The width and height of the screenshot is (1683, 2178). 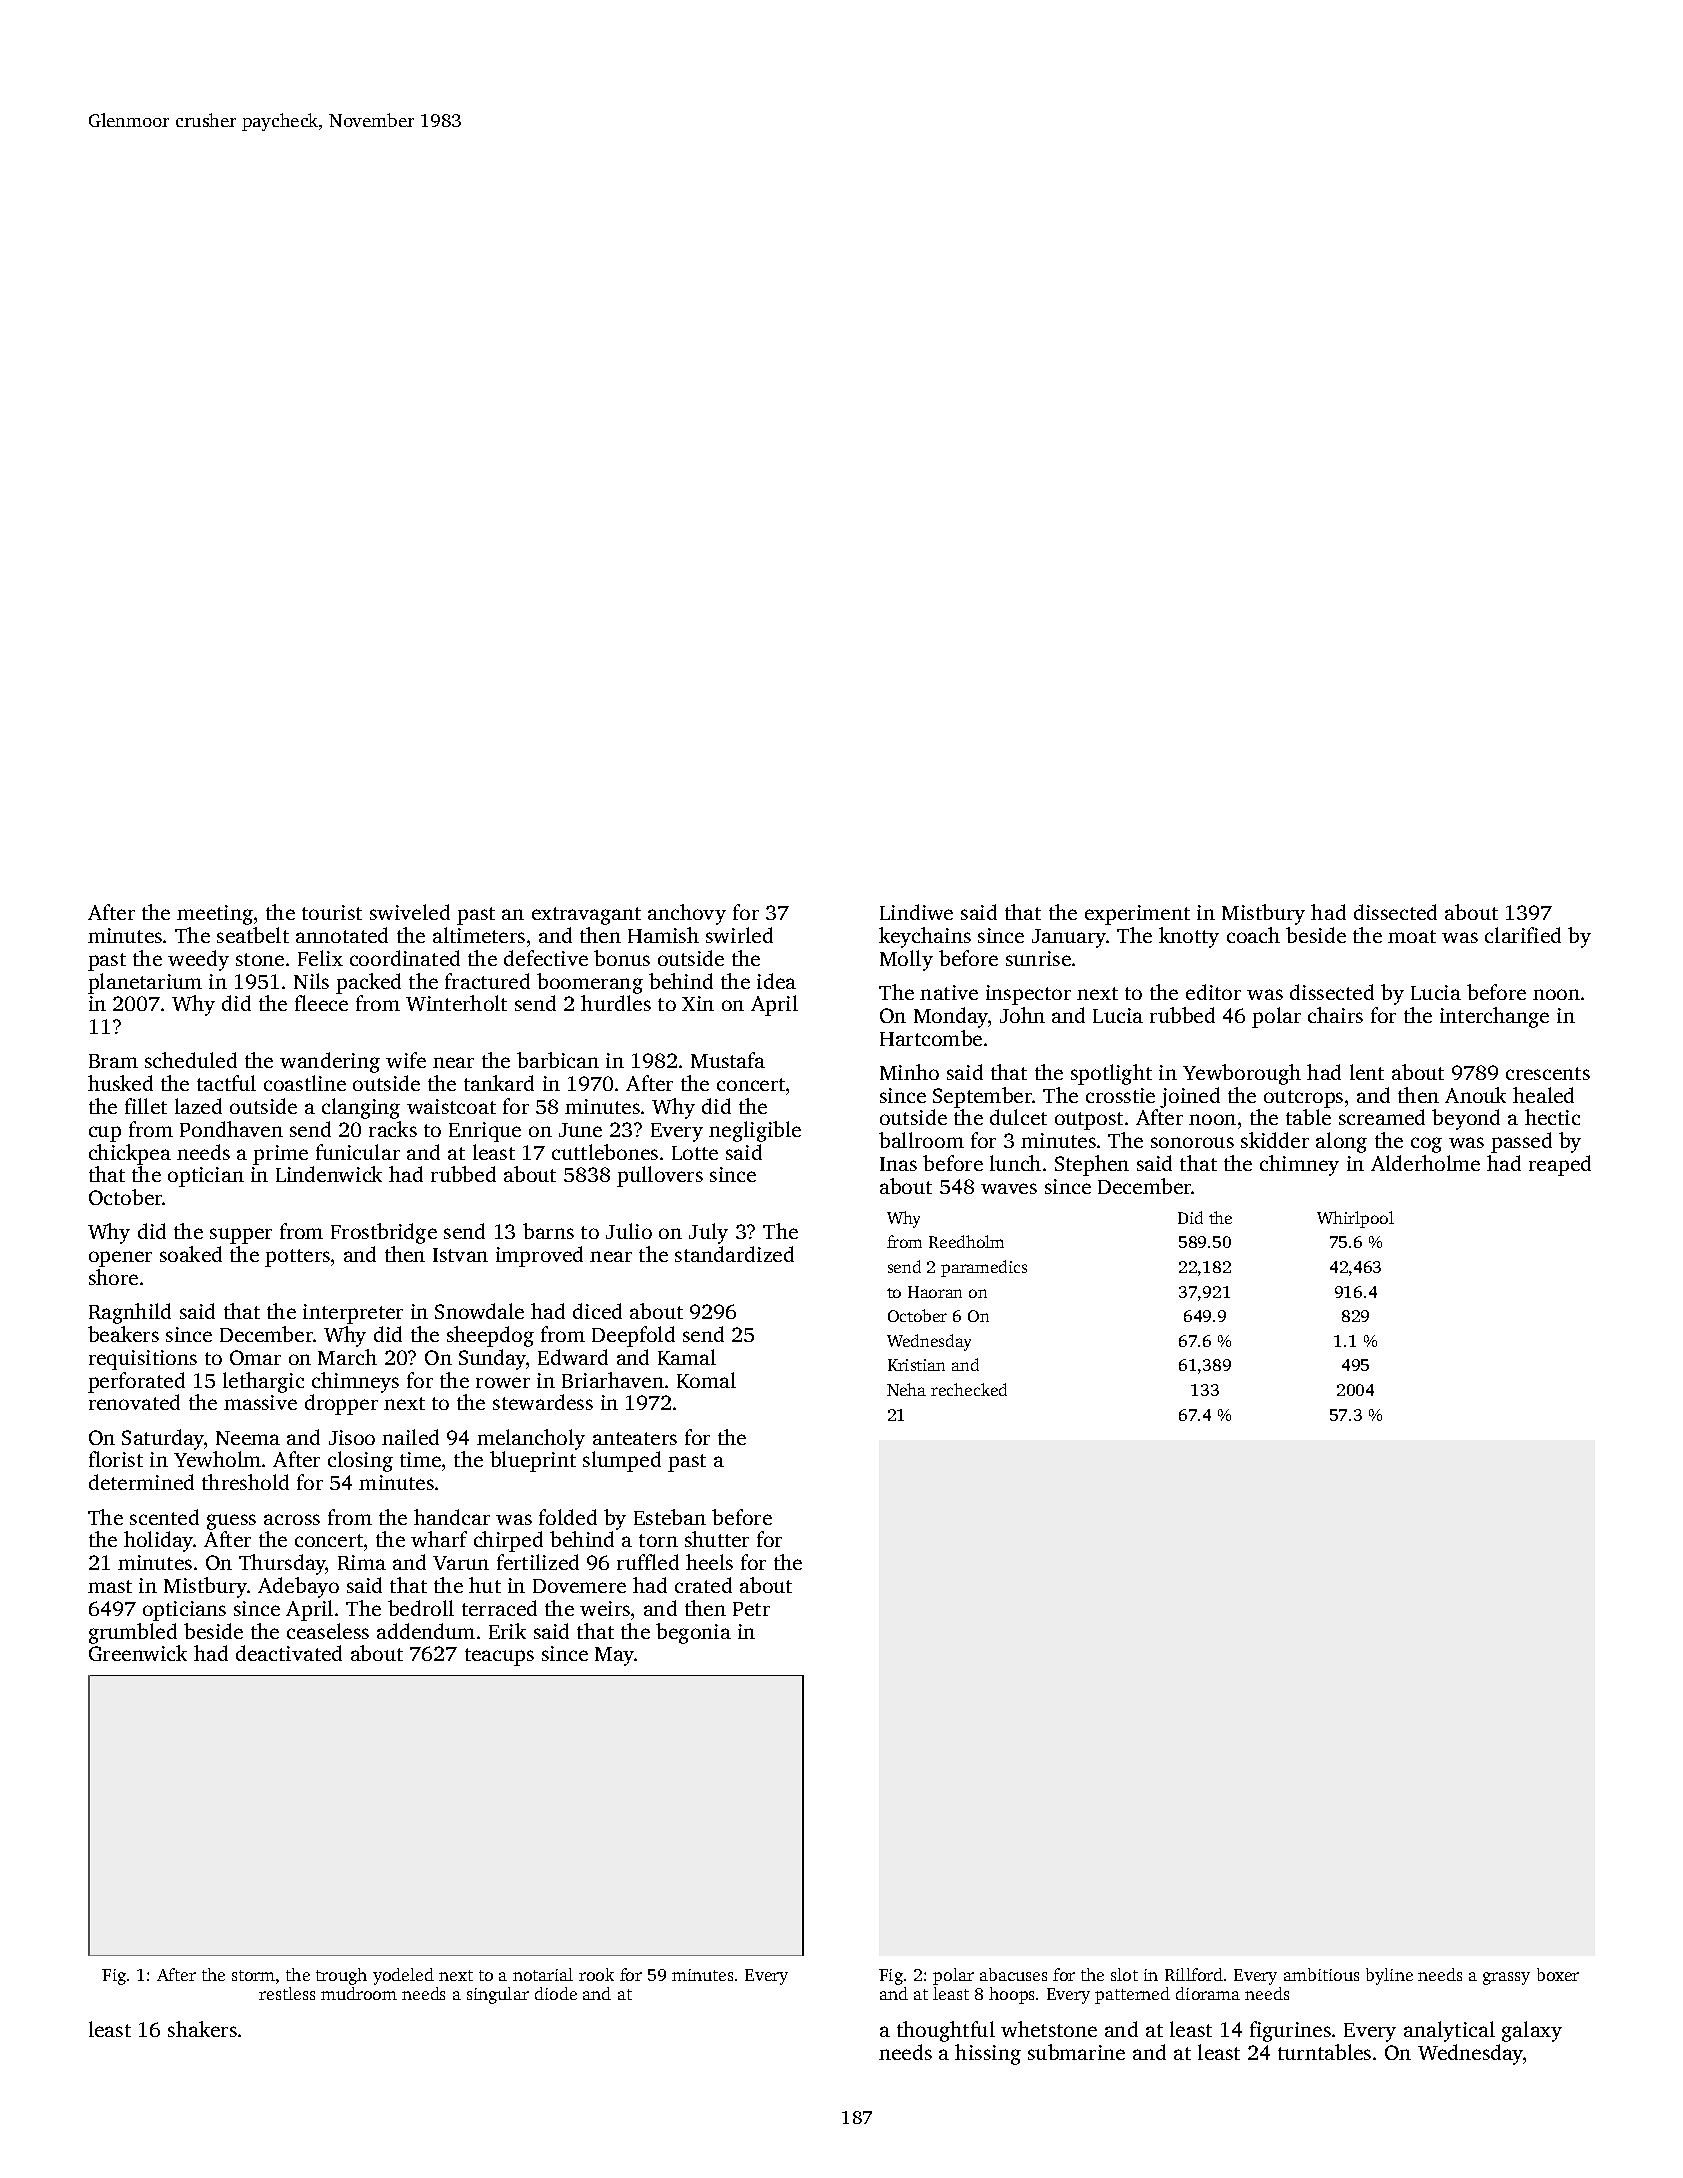 I want to click on moat, so click(x=1412, y=936).
